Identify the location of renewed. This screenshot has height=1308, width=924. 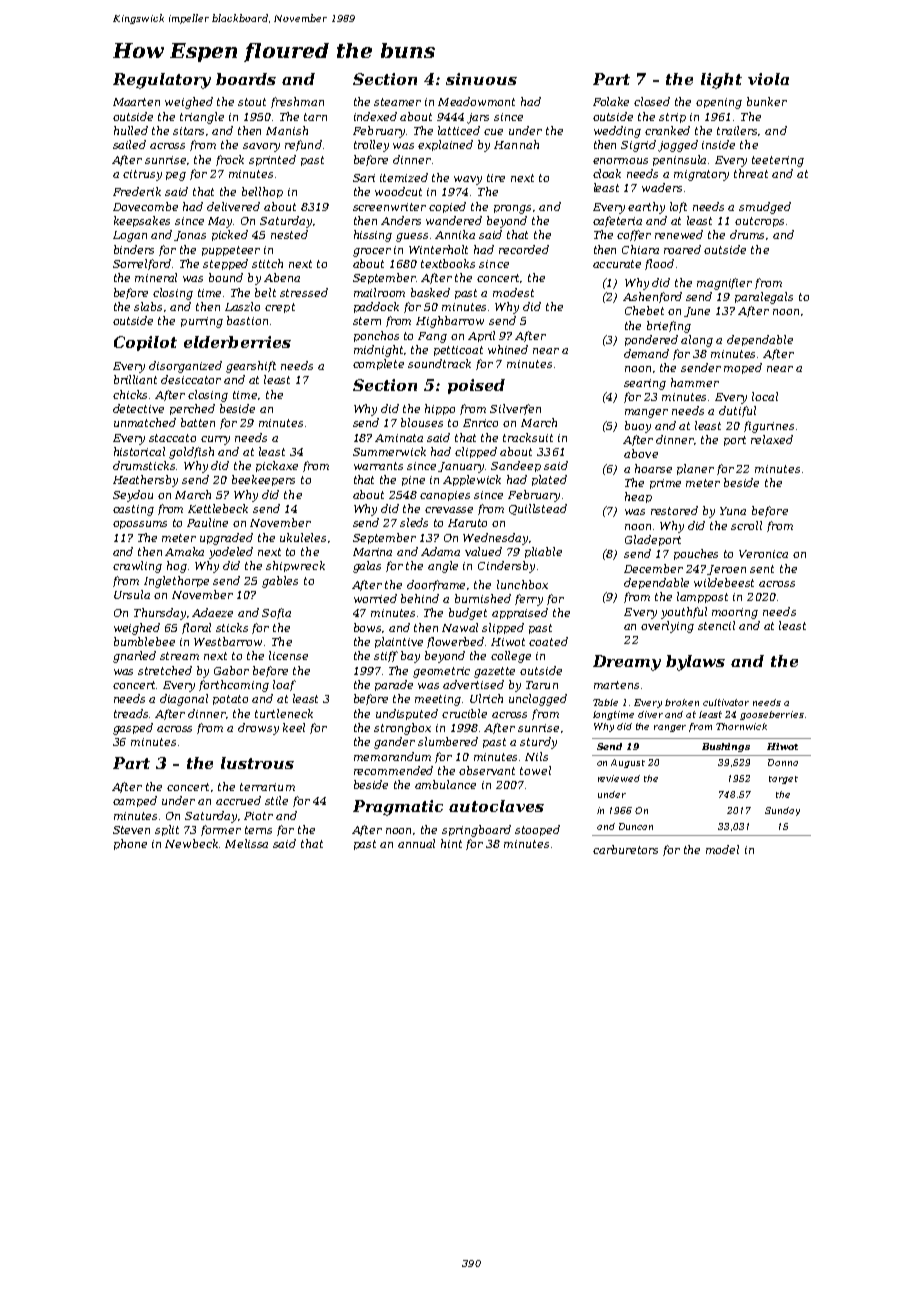
(679, 234).
